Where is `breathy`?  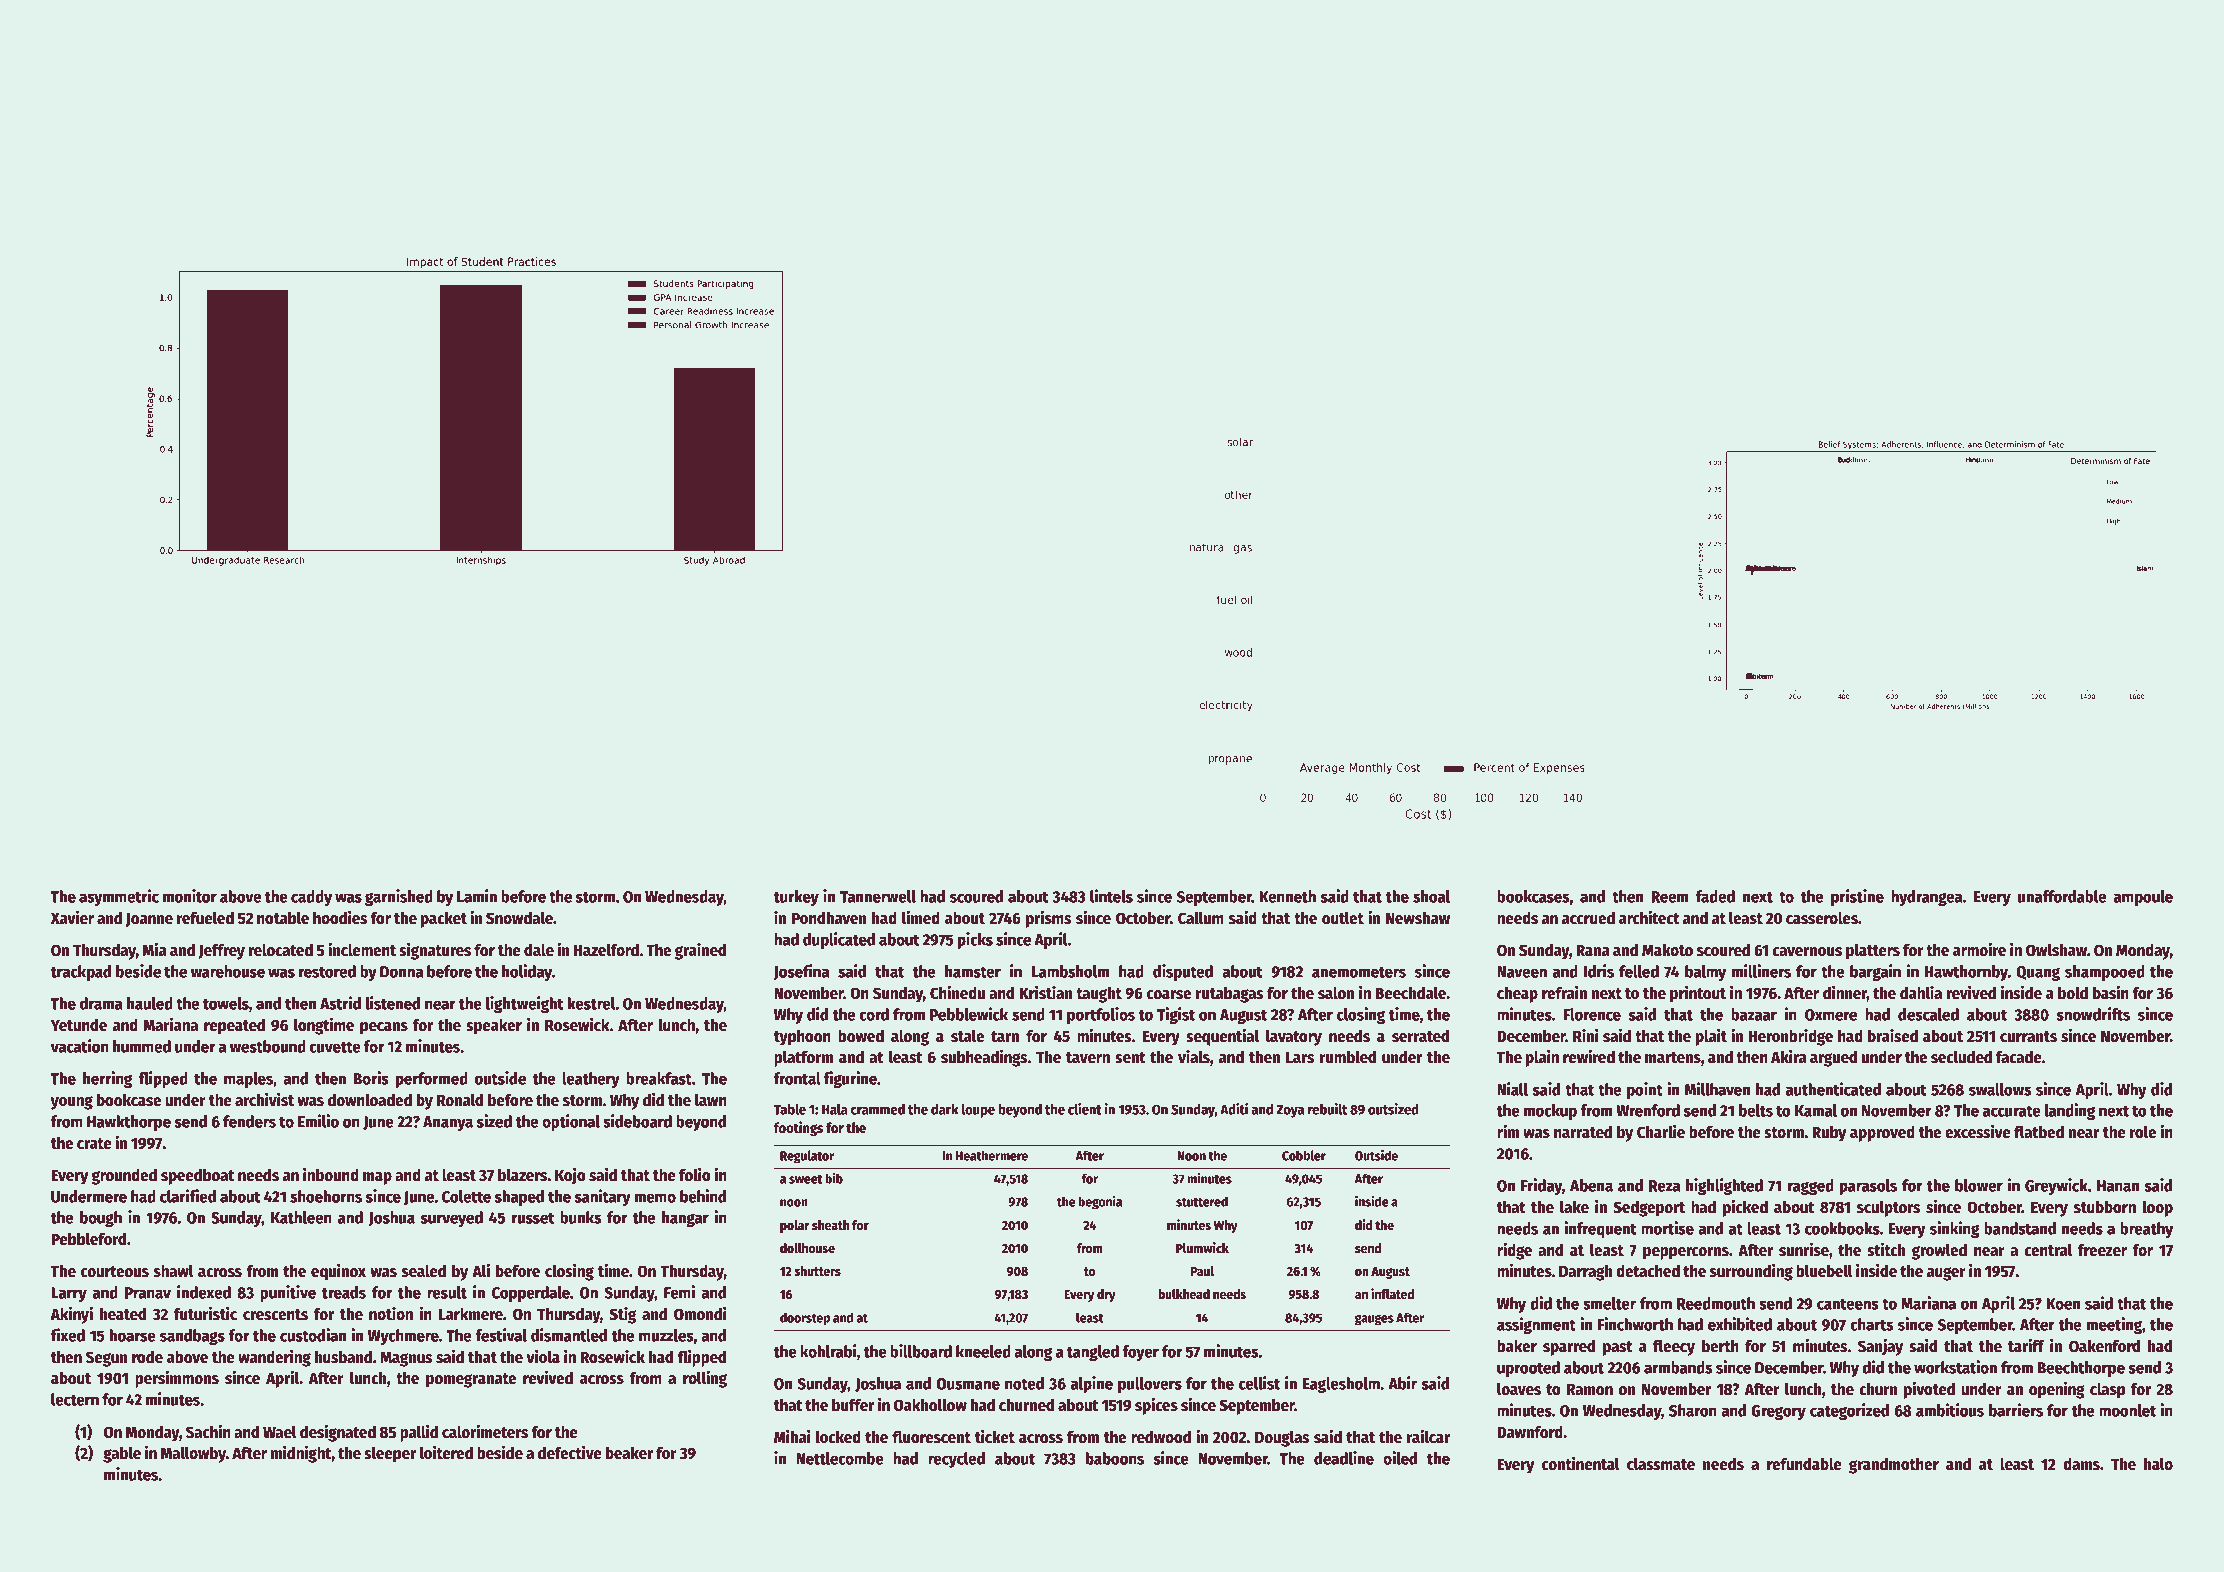 breathy is located at coordinates (2146, 1230).
